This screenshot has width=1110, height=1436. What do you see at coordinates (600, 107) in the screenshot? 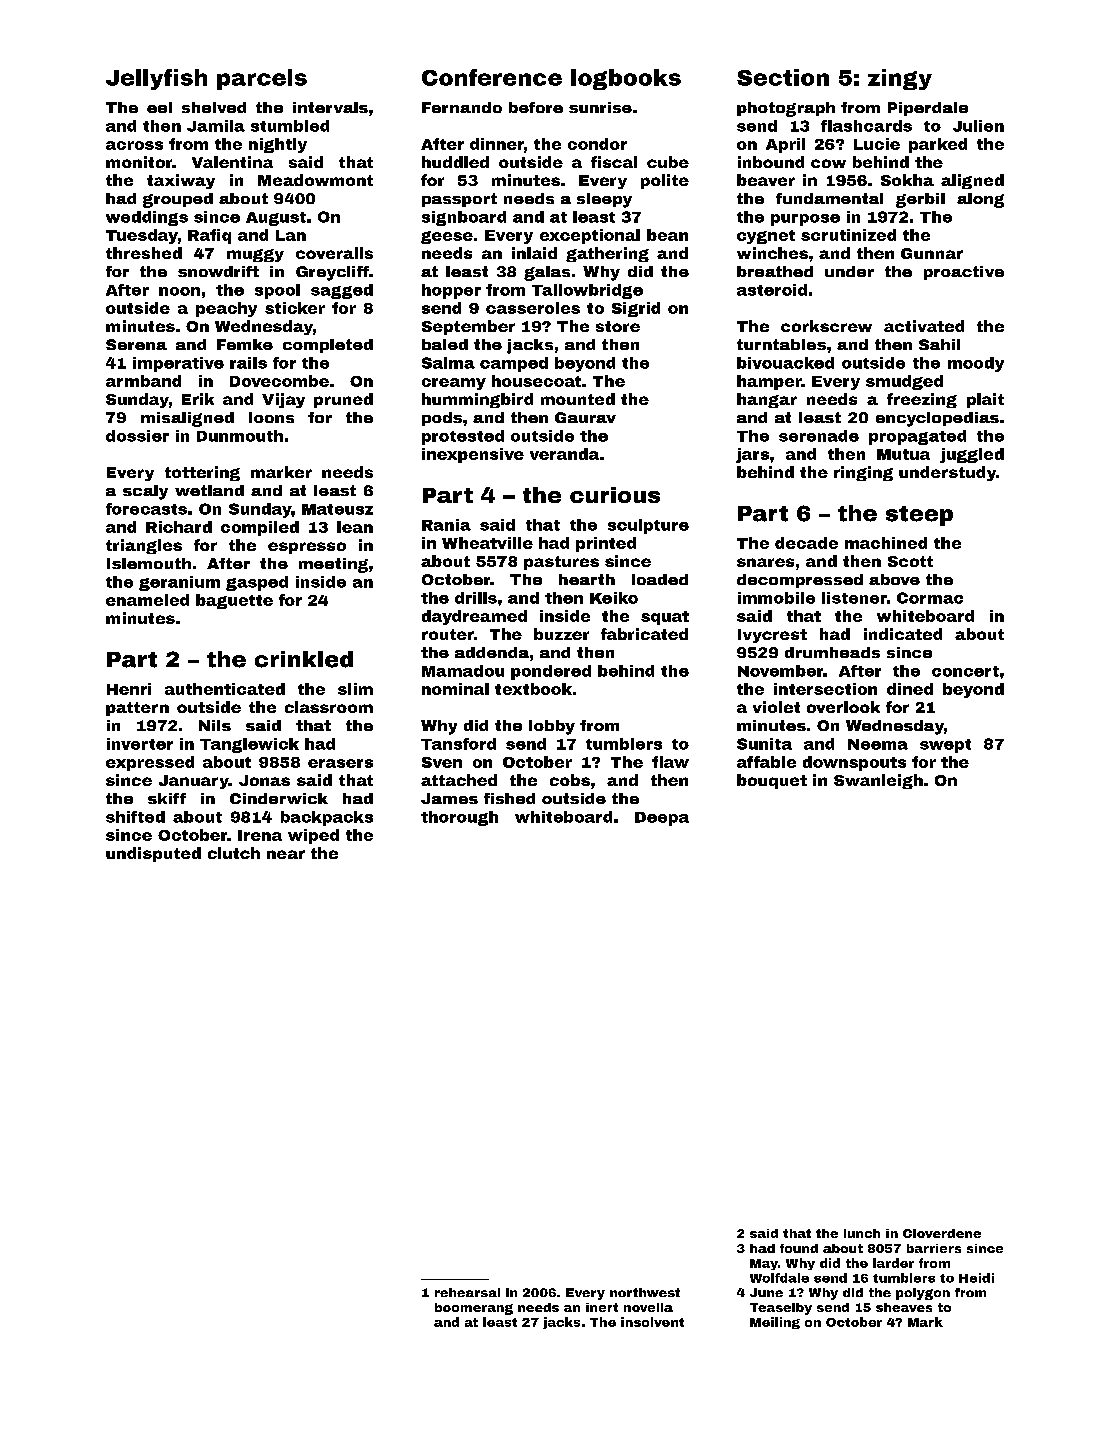
I see `sunrise` at bounding box center [600, 107].
